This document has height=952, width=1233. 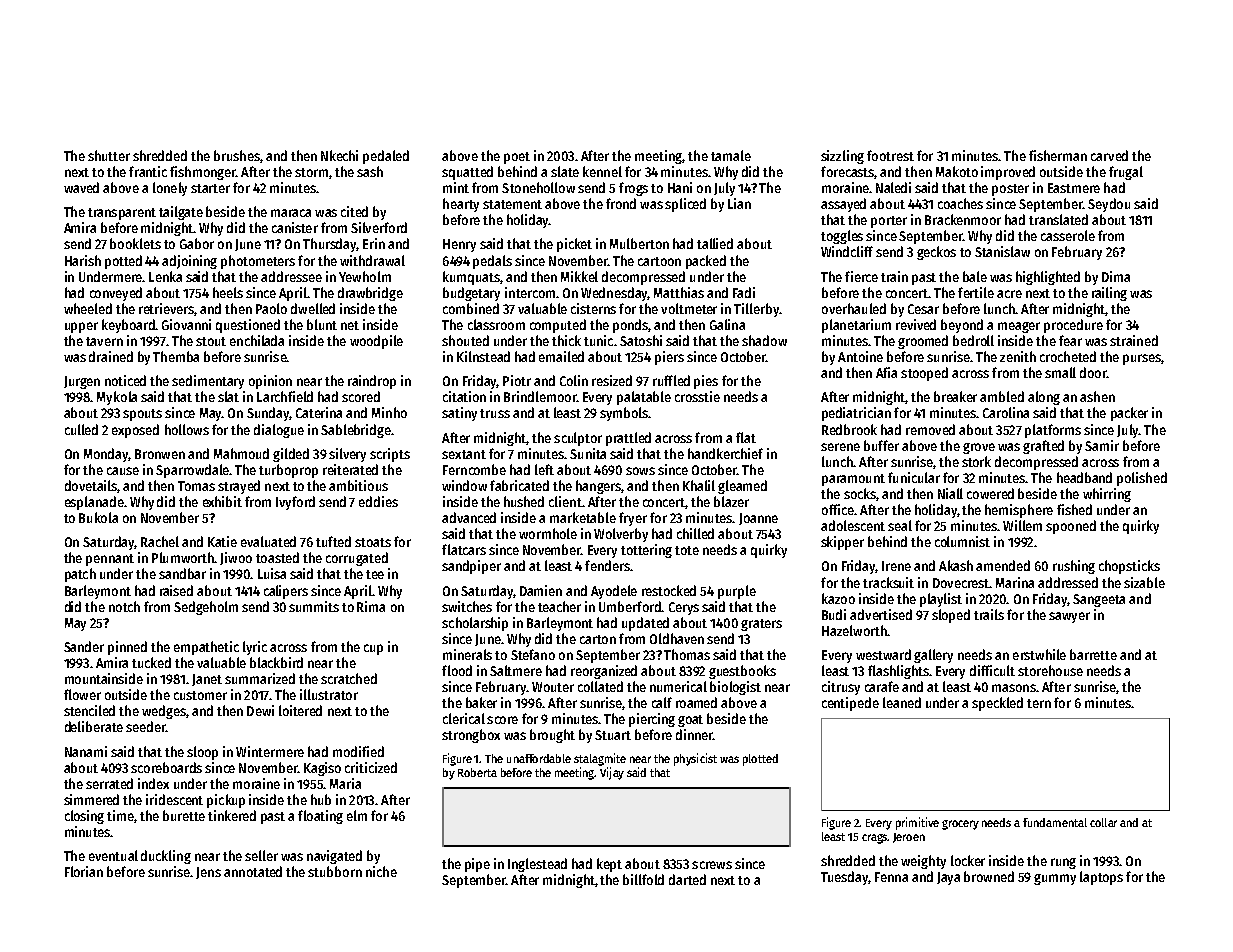 What do you see at coordinates (997, 704) in the document?
I see `speckled` at bounding box center [997, 704].
